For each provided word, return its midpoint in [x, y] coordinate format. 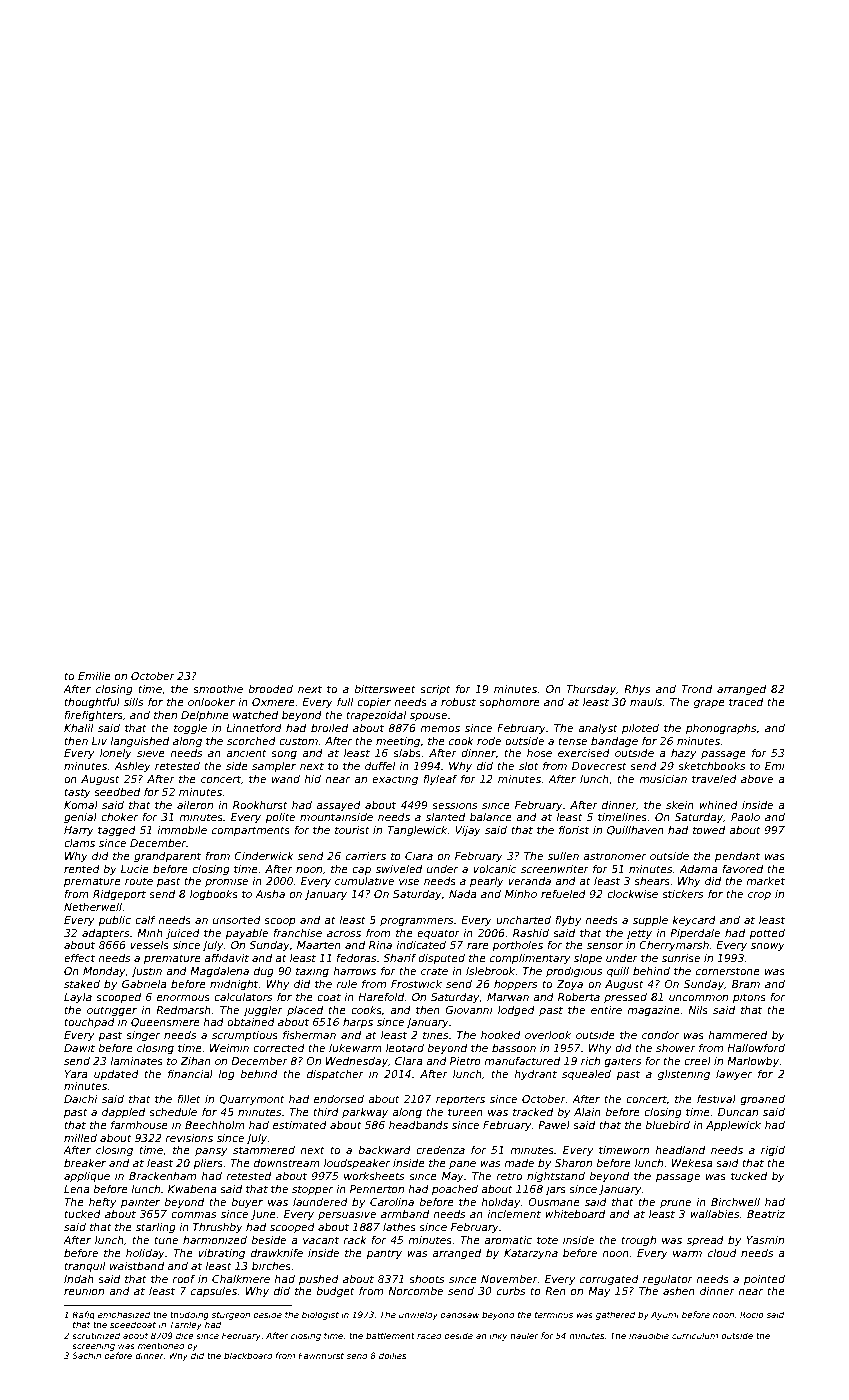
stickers [683, 894]
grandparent [167, 857]
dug [264, 972]
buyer [247, 1203]
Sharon [573, 1163]
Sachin [86, 1355]
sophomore [509, 703]
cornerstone [728, 971]
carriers [366, 856]
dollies [392, 1355]
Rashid [531, 933]
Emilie [94, 676]
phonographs [721, 729]
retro [509, 1176]
